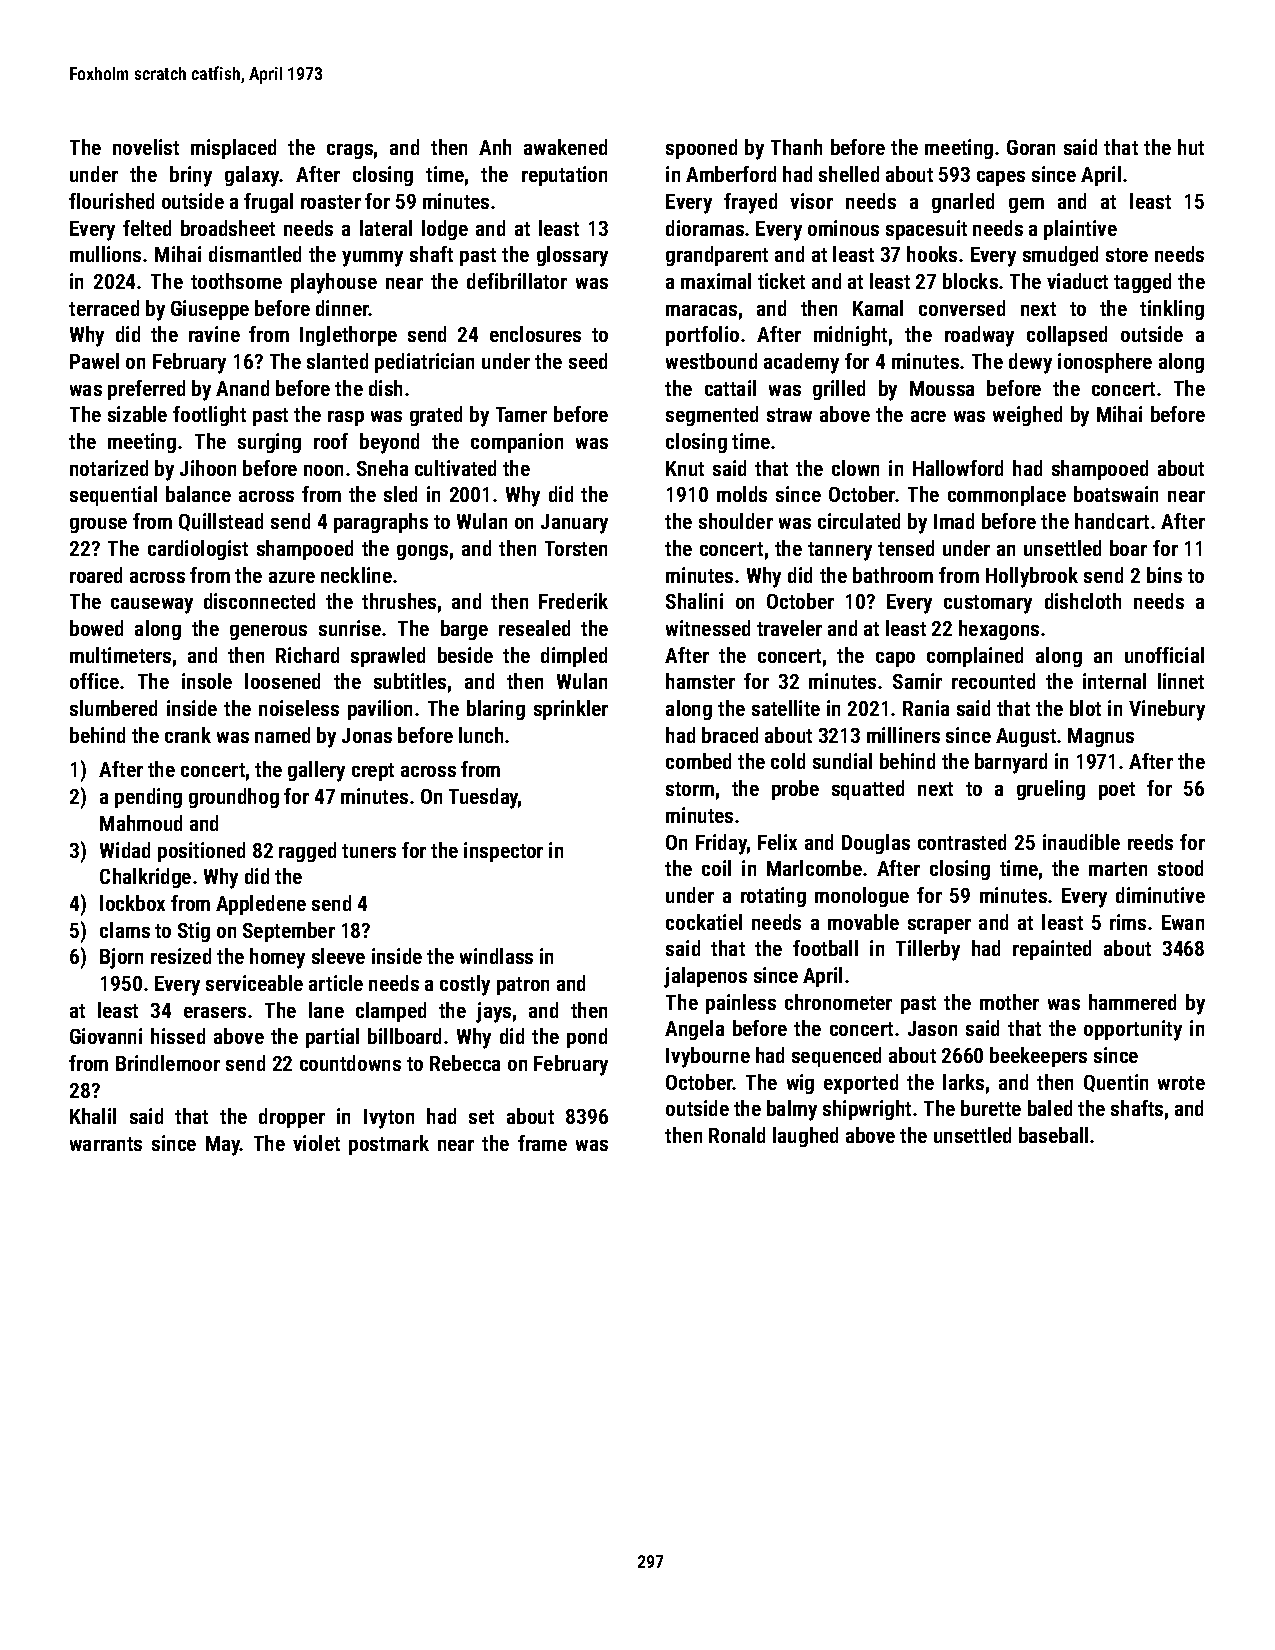  Describe the element at coordinates (855, 468) in the page. I see `clown` at that location.
